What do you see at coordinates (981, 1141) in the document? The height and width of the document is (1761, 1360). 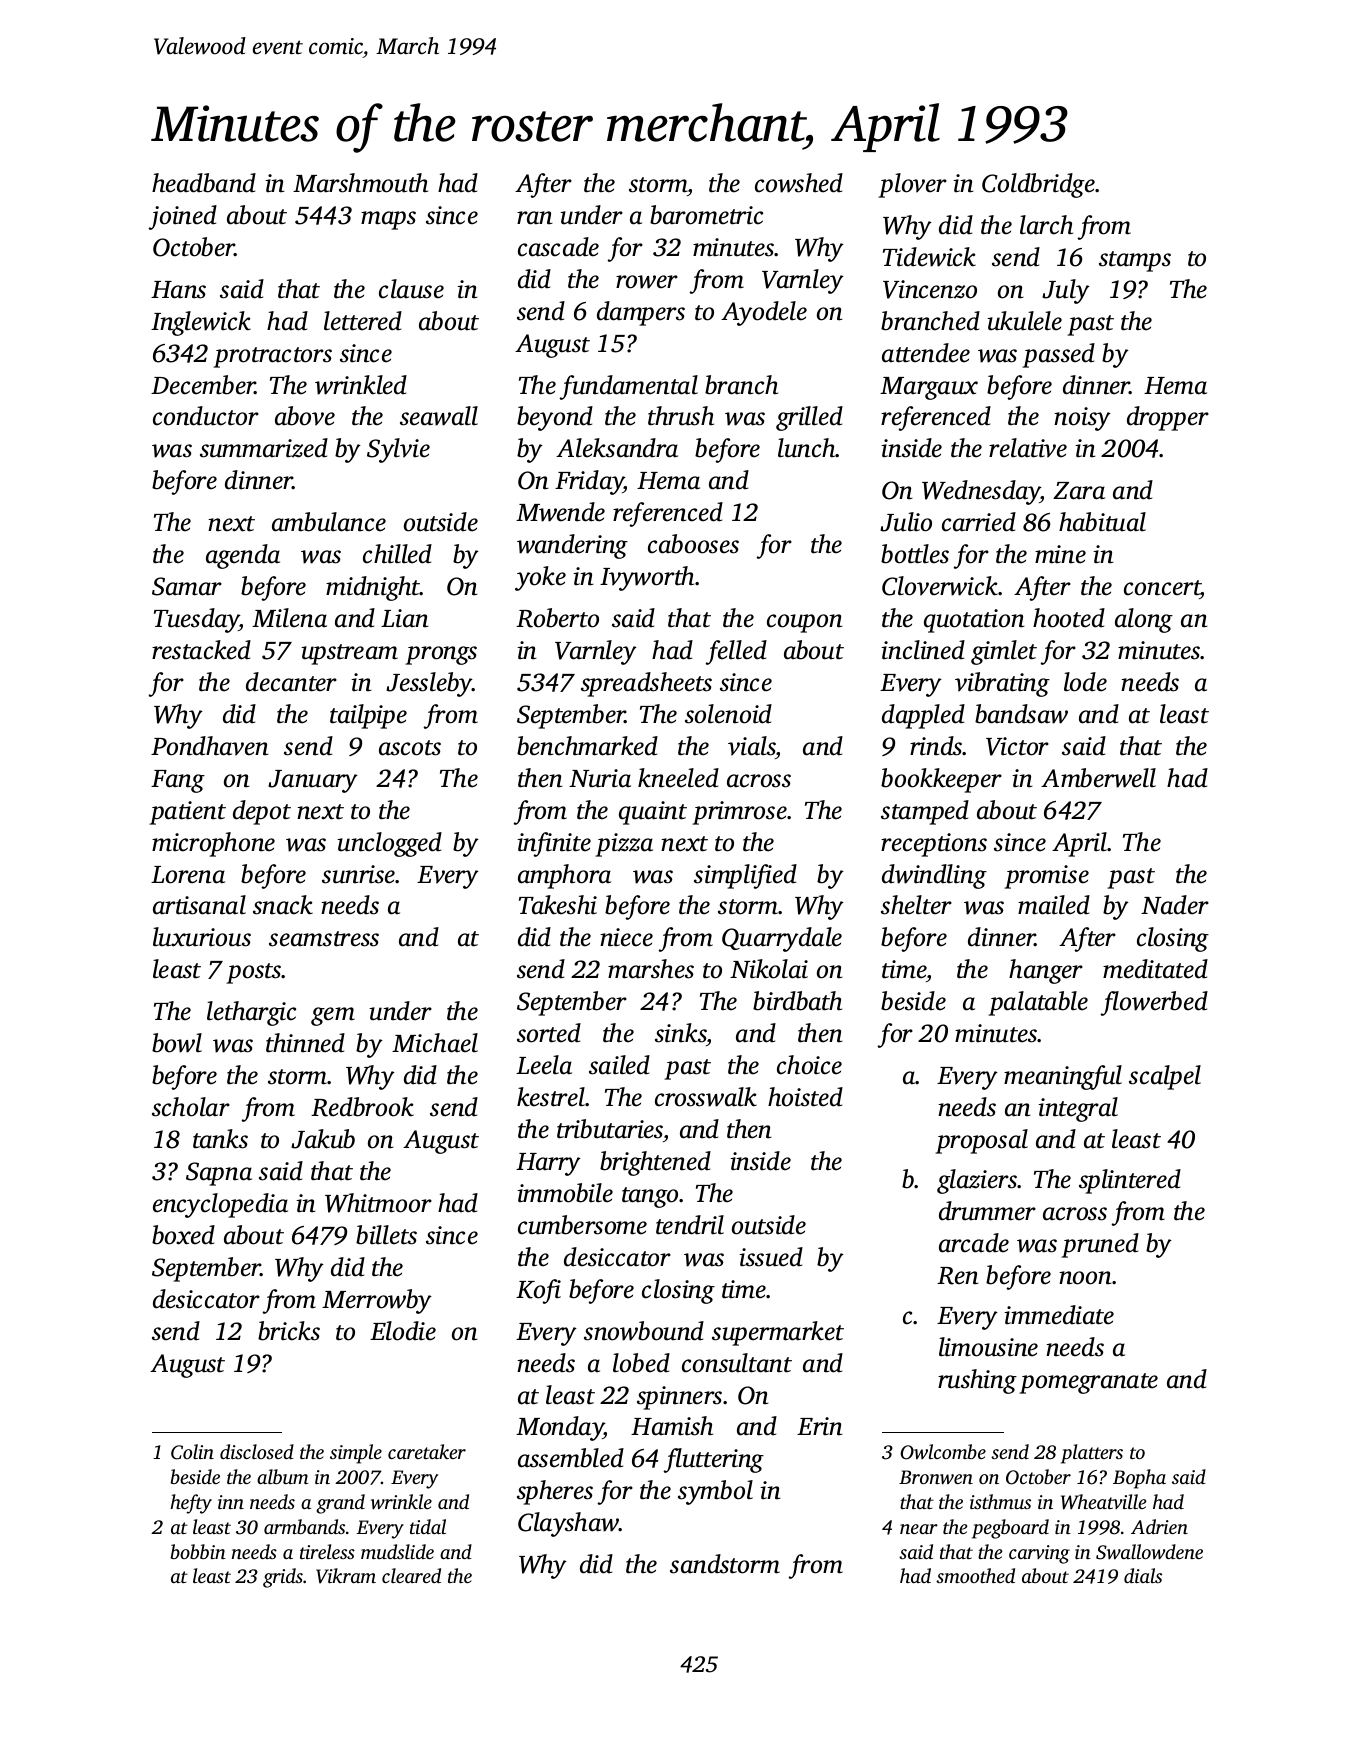 I see `proposal` at bounding box center [981, 1141].
